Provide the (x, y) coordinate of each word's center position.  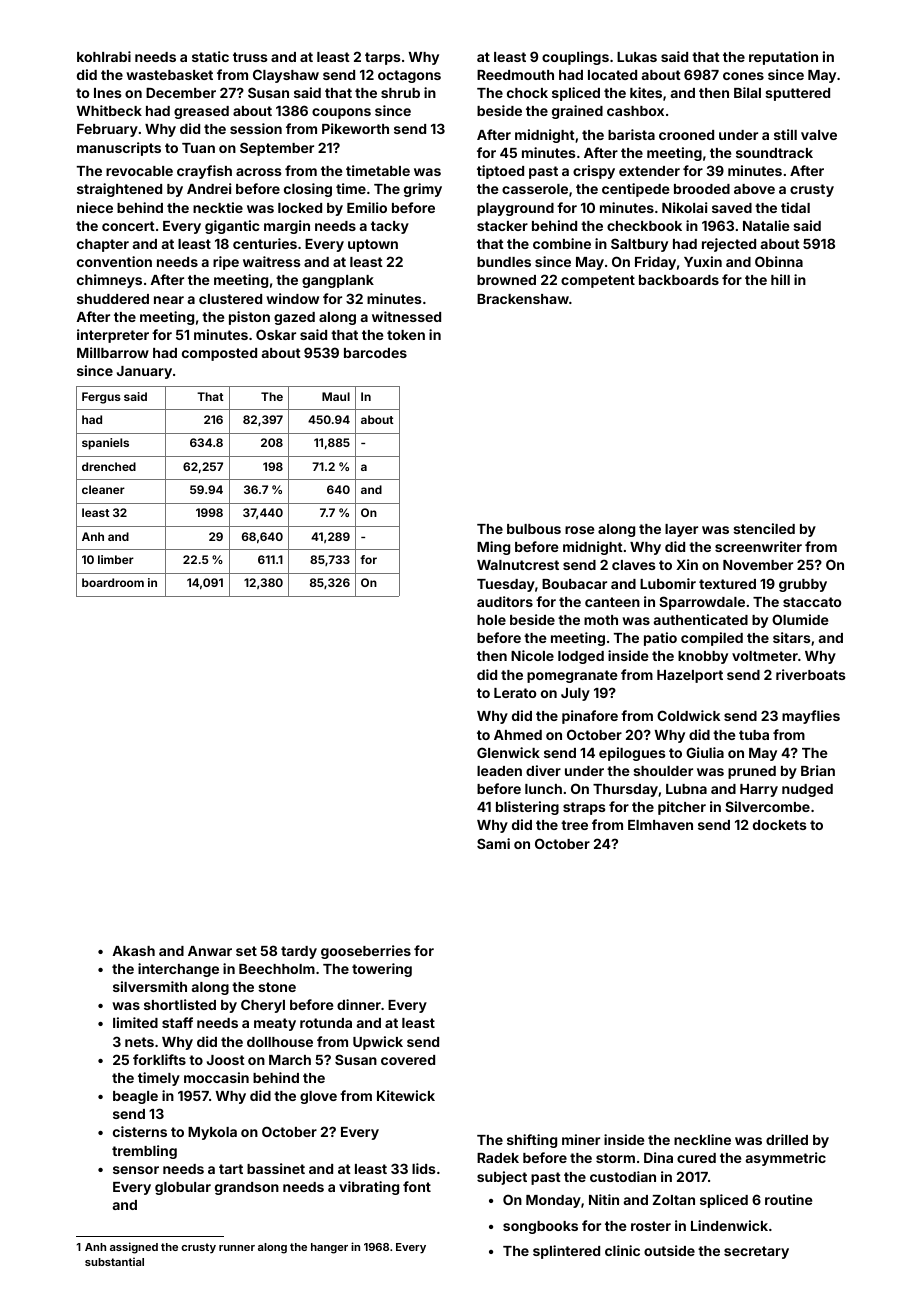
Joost (226, 1060)
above (754, 189)
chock (527, 93)
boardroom (113, 582)
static (210, 56)
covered (408, 1060)
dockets (780, 825)
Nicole (532, 655)
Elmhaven (660, 825)
